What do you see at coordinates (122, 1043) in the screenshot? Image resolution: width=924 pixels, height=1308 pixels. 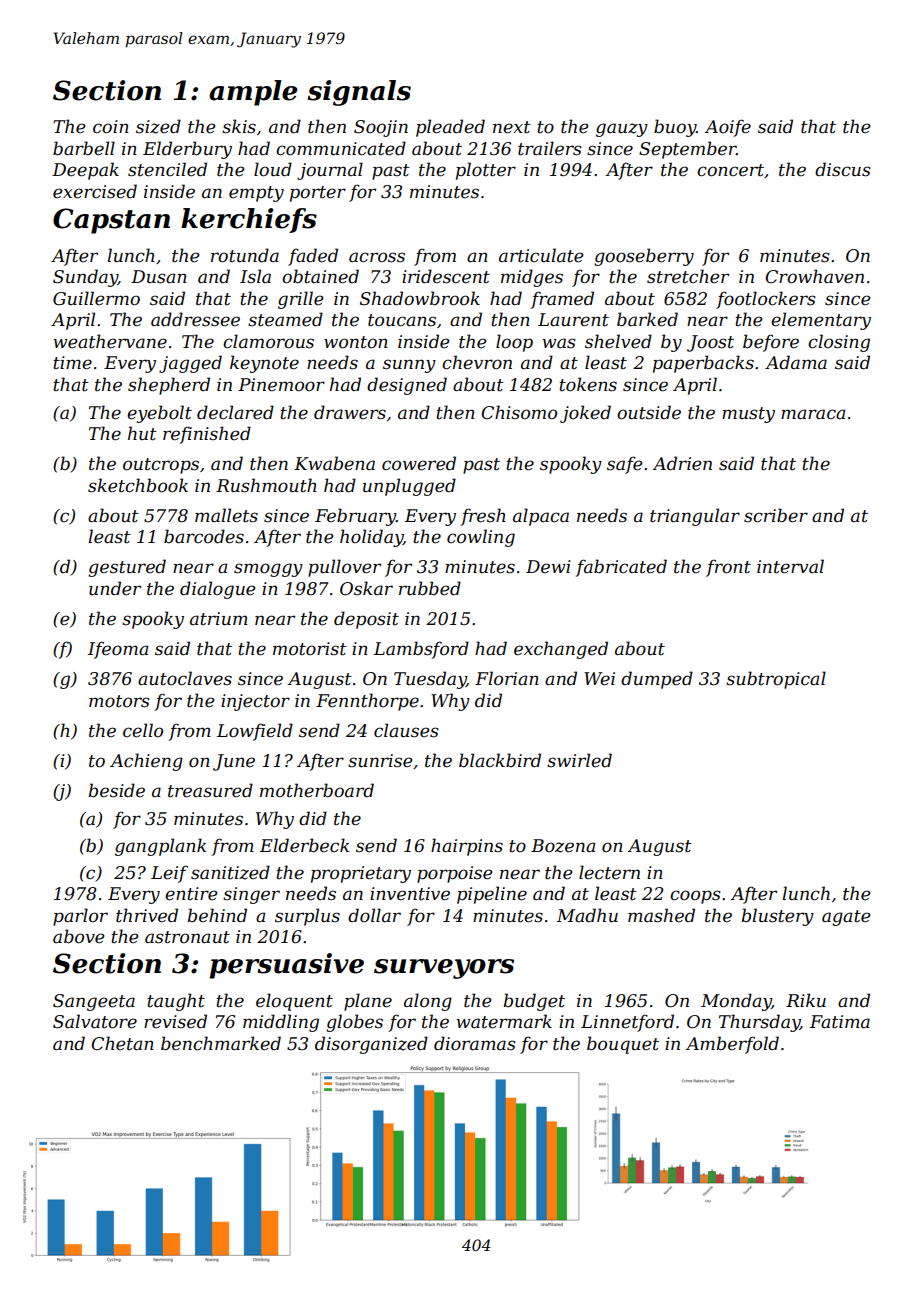 I see `Chetan` at bounding box center [122, 1043].
